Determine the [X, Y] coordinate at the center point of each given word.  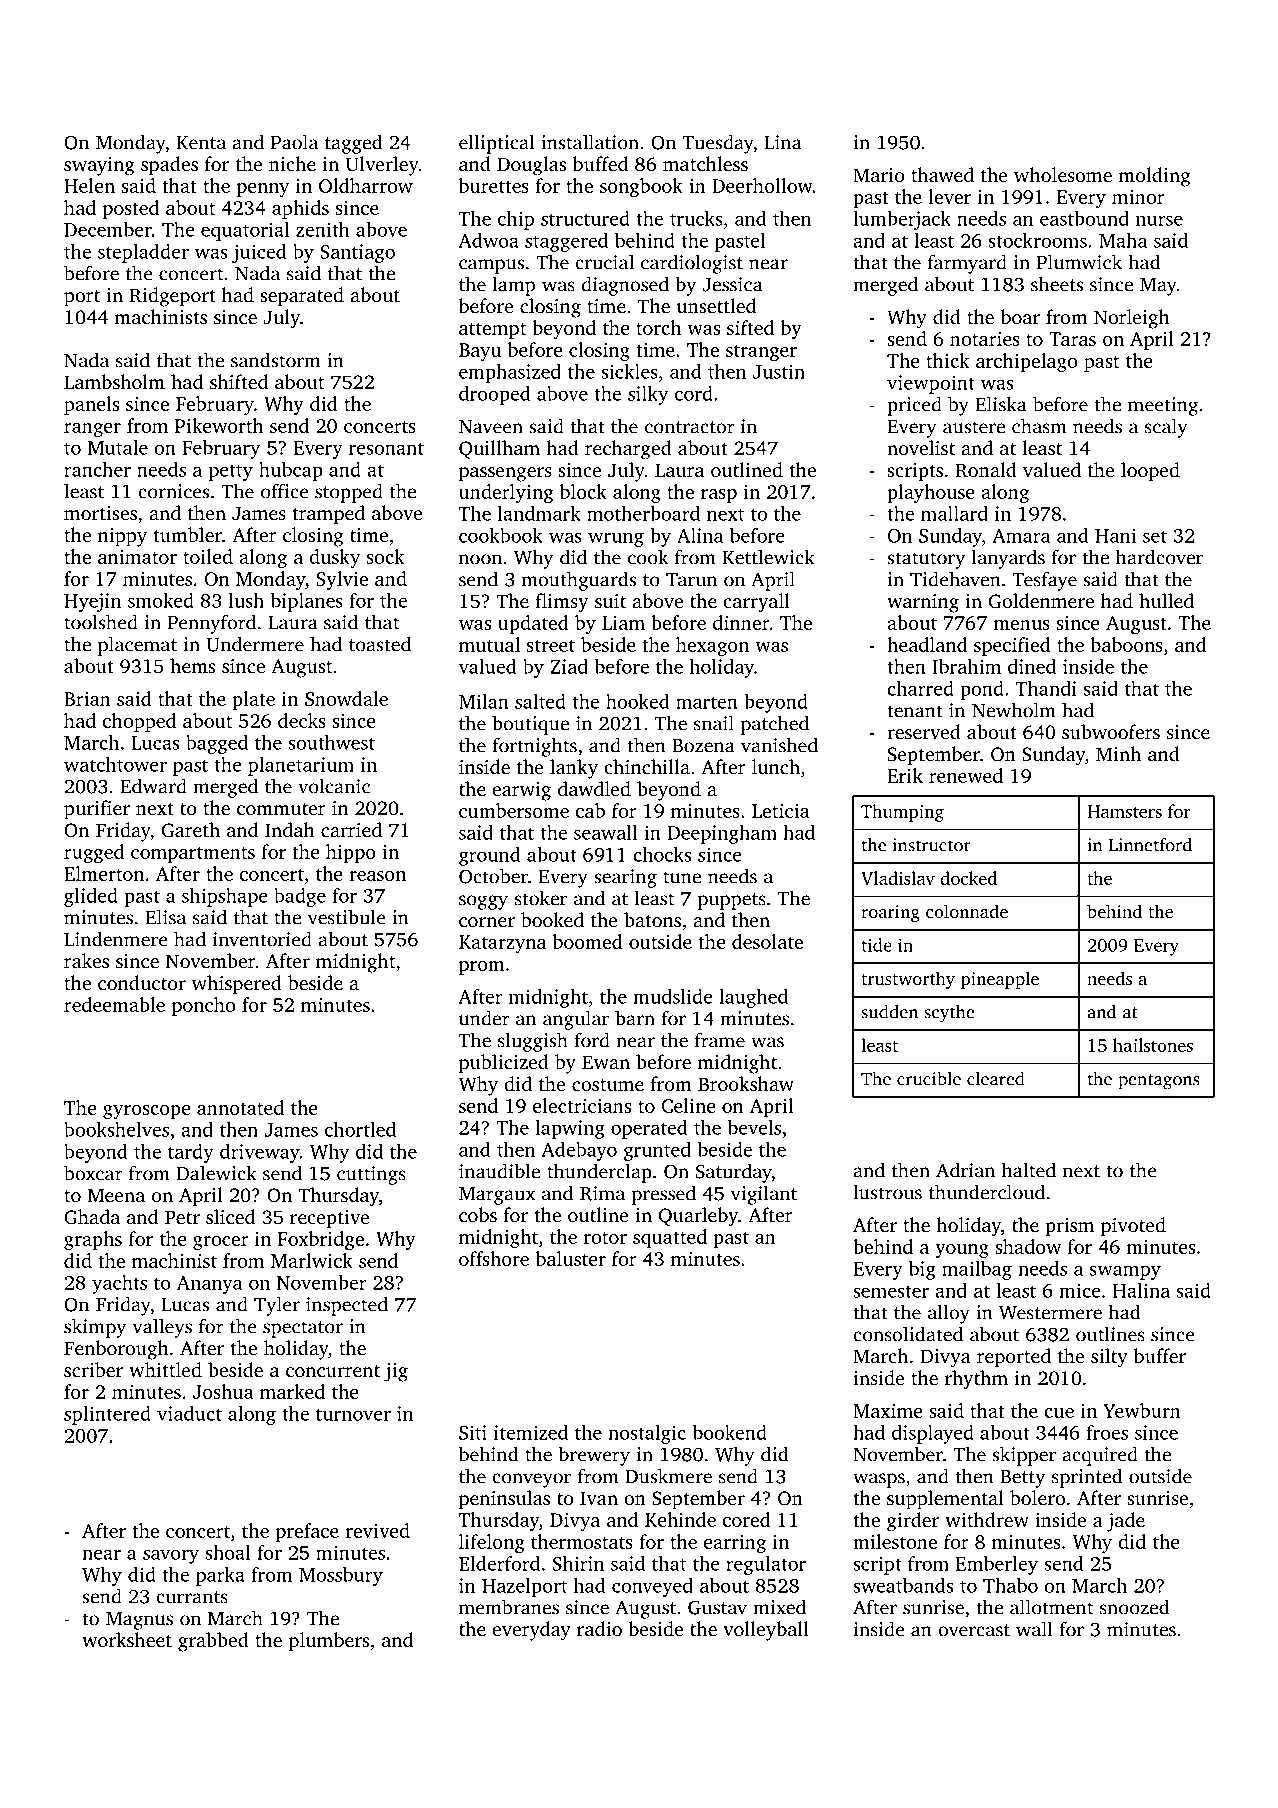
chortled [360, 1129]
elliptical [496, 144]
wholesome [1063, 174]
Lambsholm [114, 381]
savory [171, 1556]
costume [608, 1085]
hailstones [1153, 1045]
